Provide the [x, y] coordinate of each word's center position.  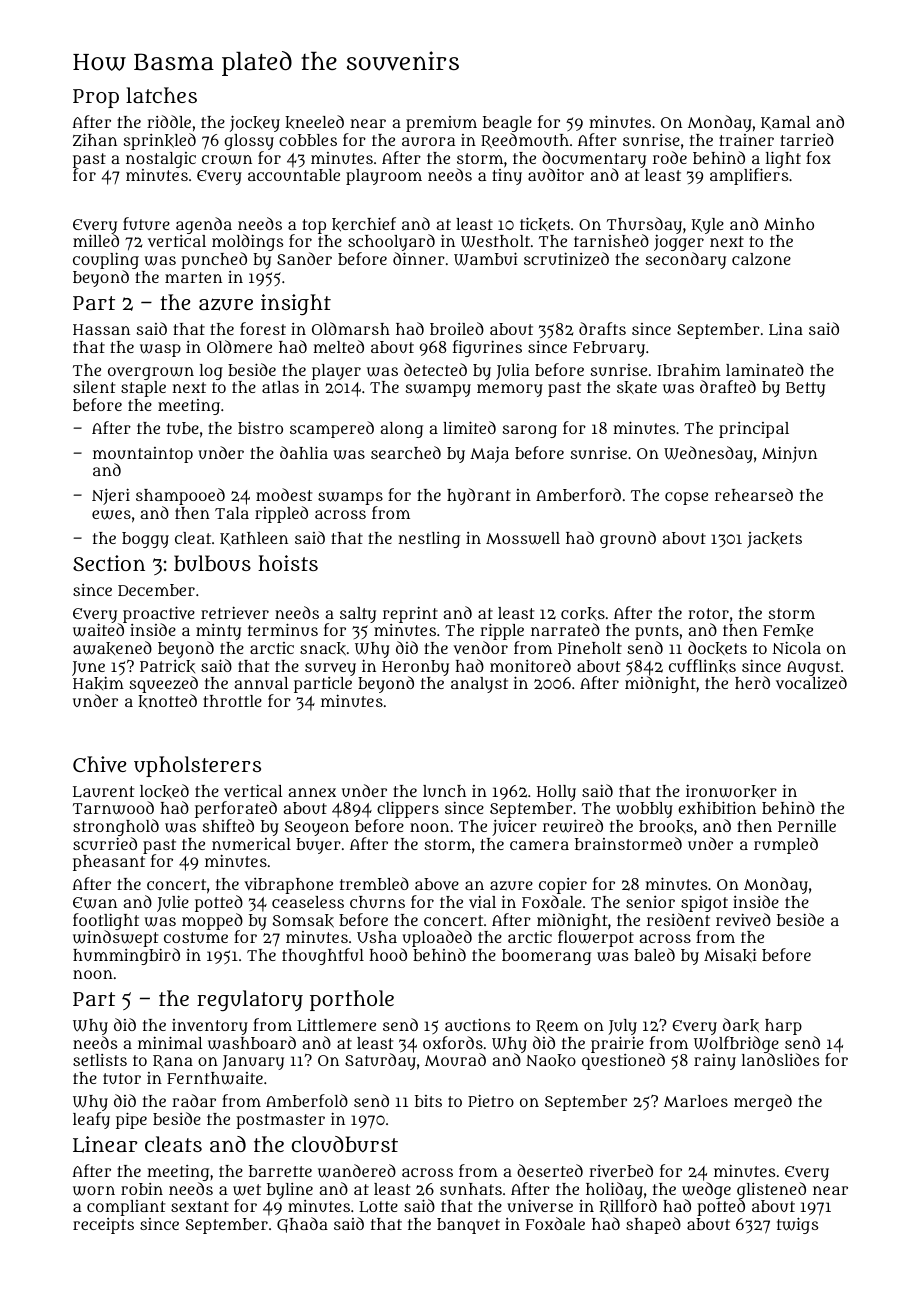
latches [161, 95]
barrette [280, 1171]
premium [441, 124]
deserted [550, 1170]
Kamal [785, 123]
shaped [653, 1225]
